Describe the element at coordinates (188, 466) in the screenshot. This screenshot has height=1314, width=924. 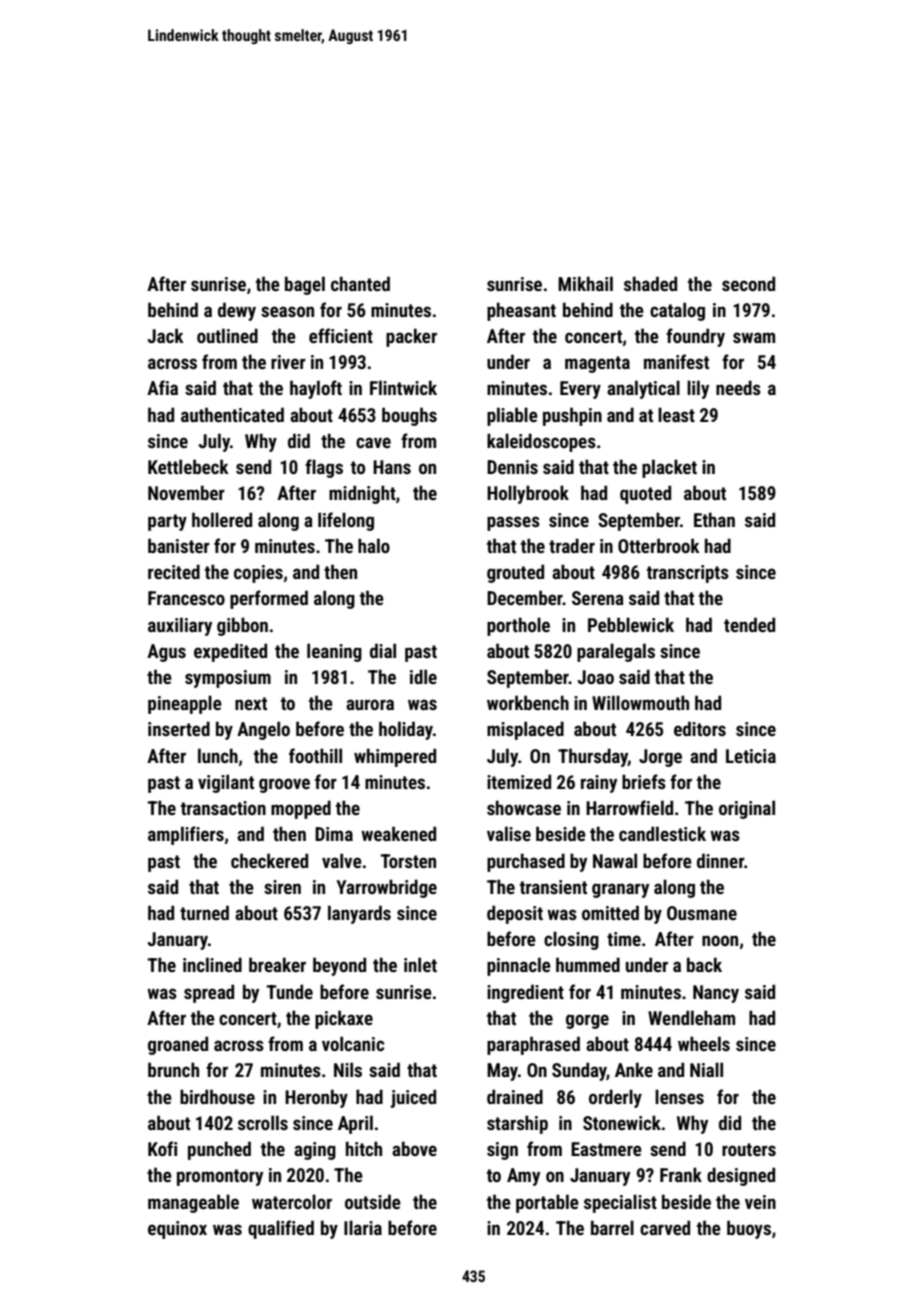
I see `Kettlebeck` at that location.
